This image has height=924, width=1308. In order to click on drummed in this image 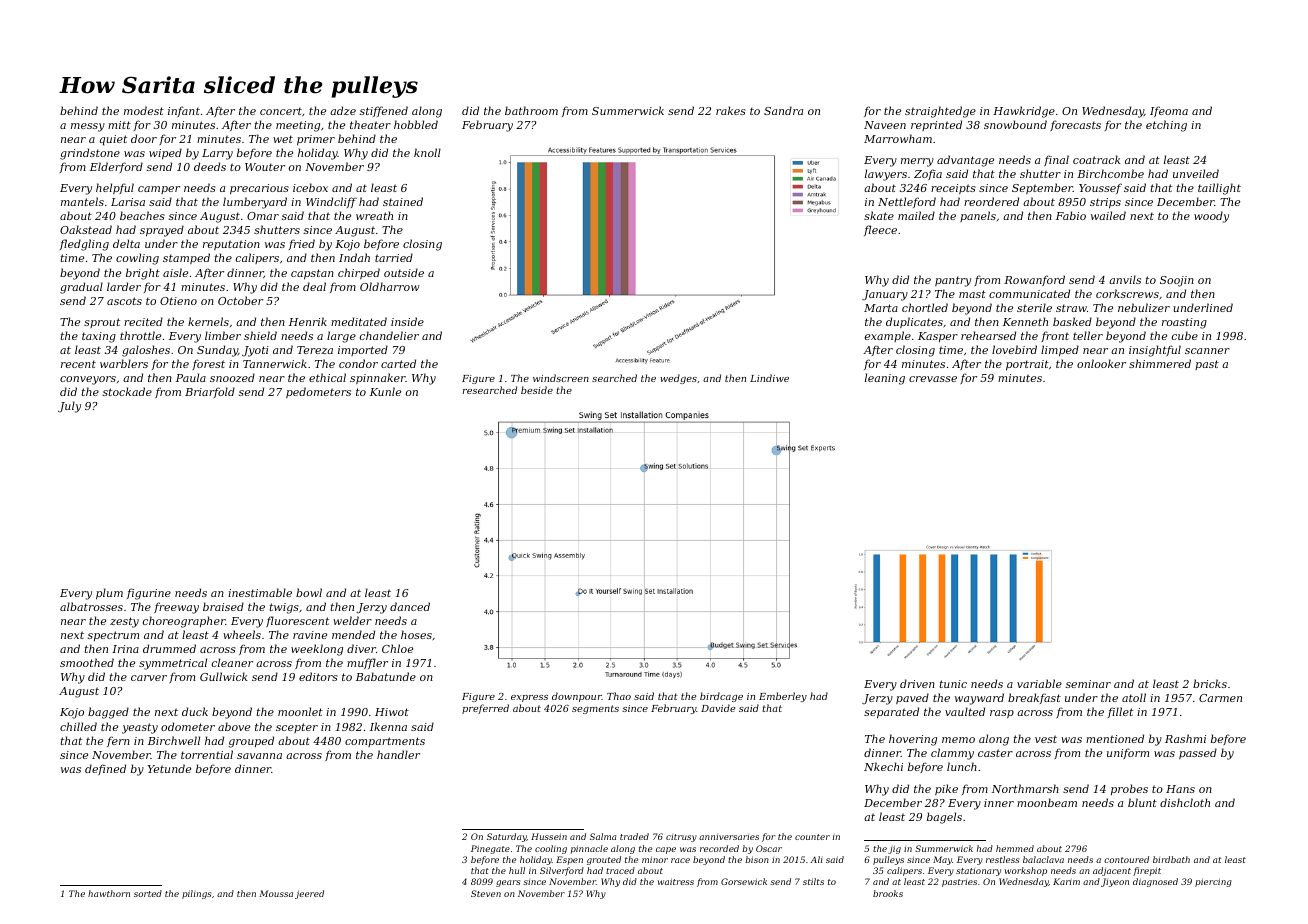, I will do `click(169, 648)`.
